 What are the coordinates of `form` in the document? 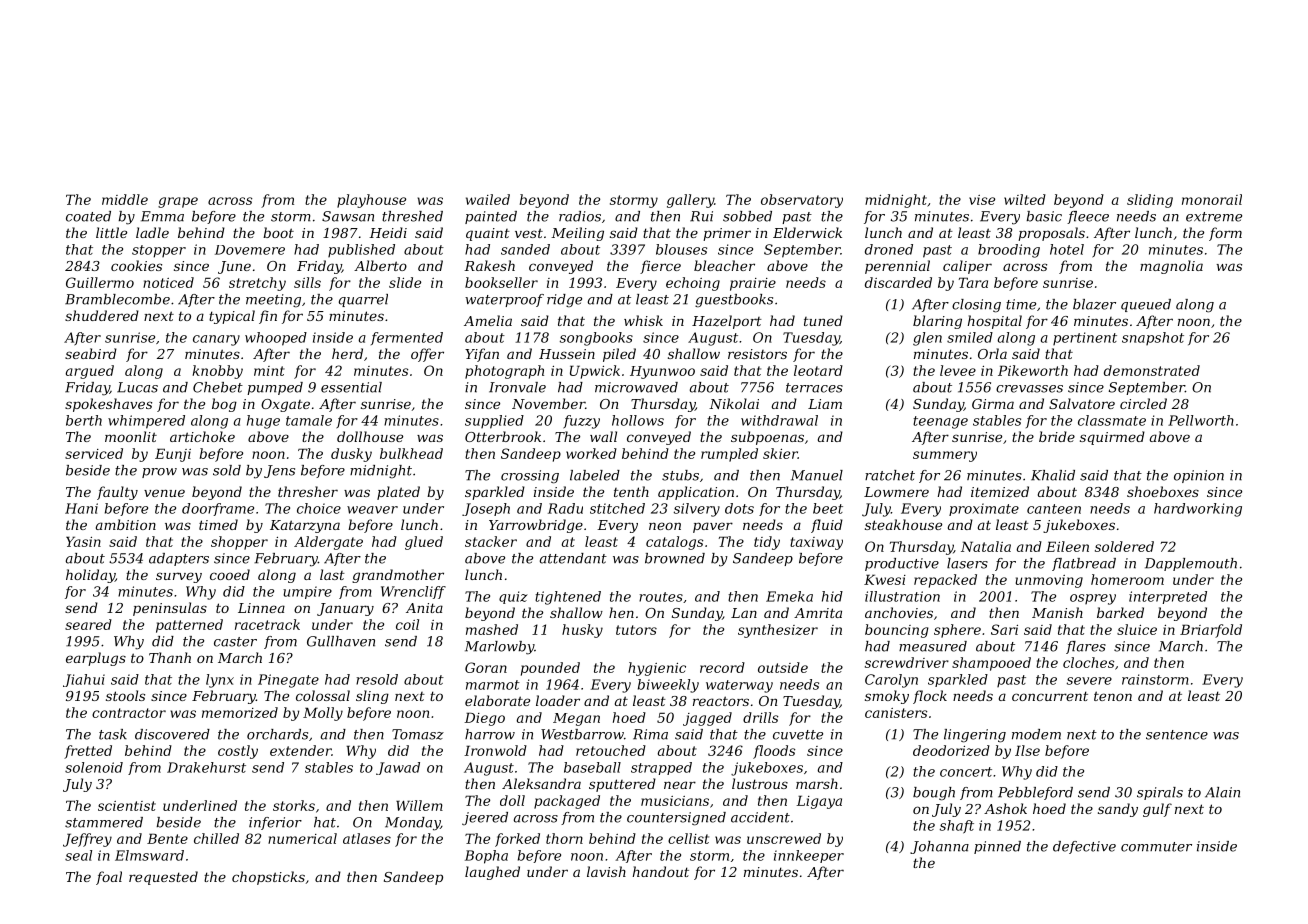 It's located at (1225, 234).
